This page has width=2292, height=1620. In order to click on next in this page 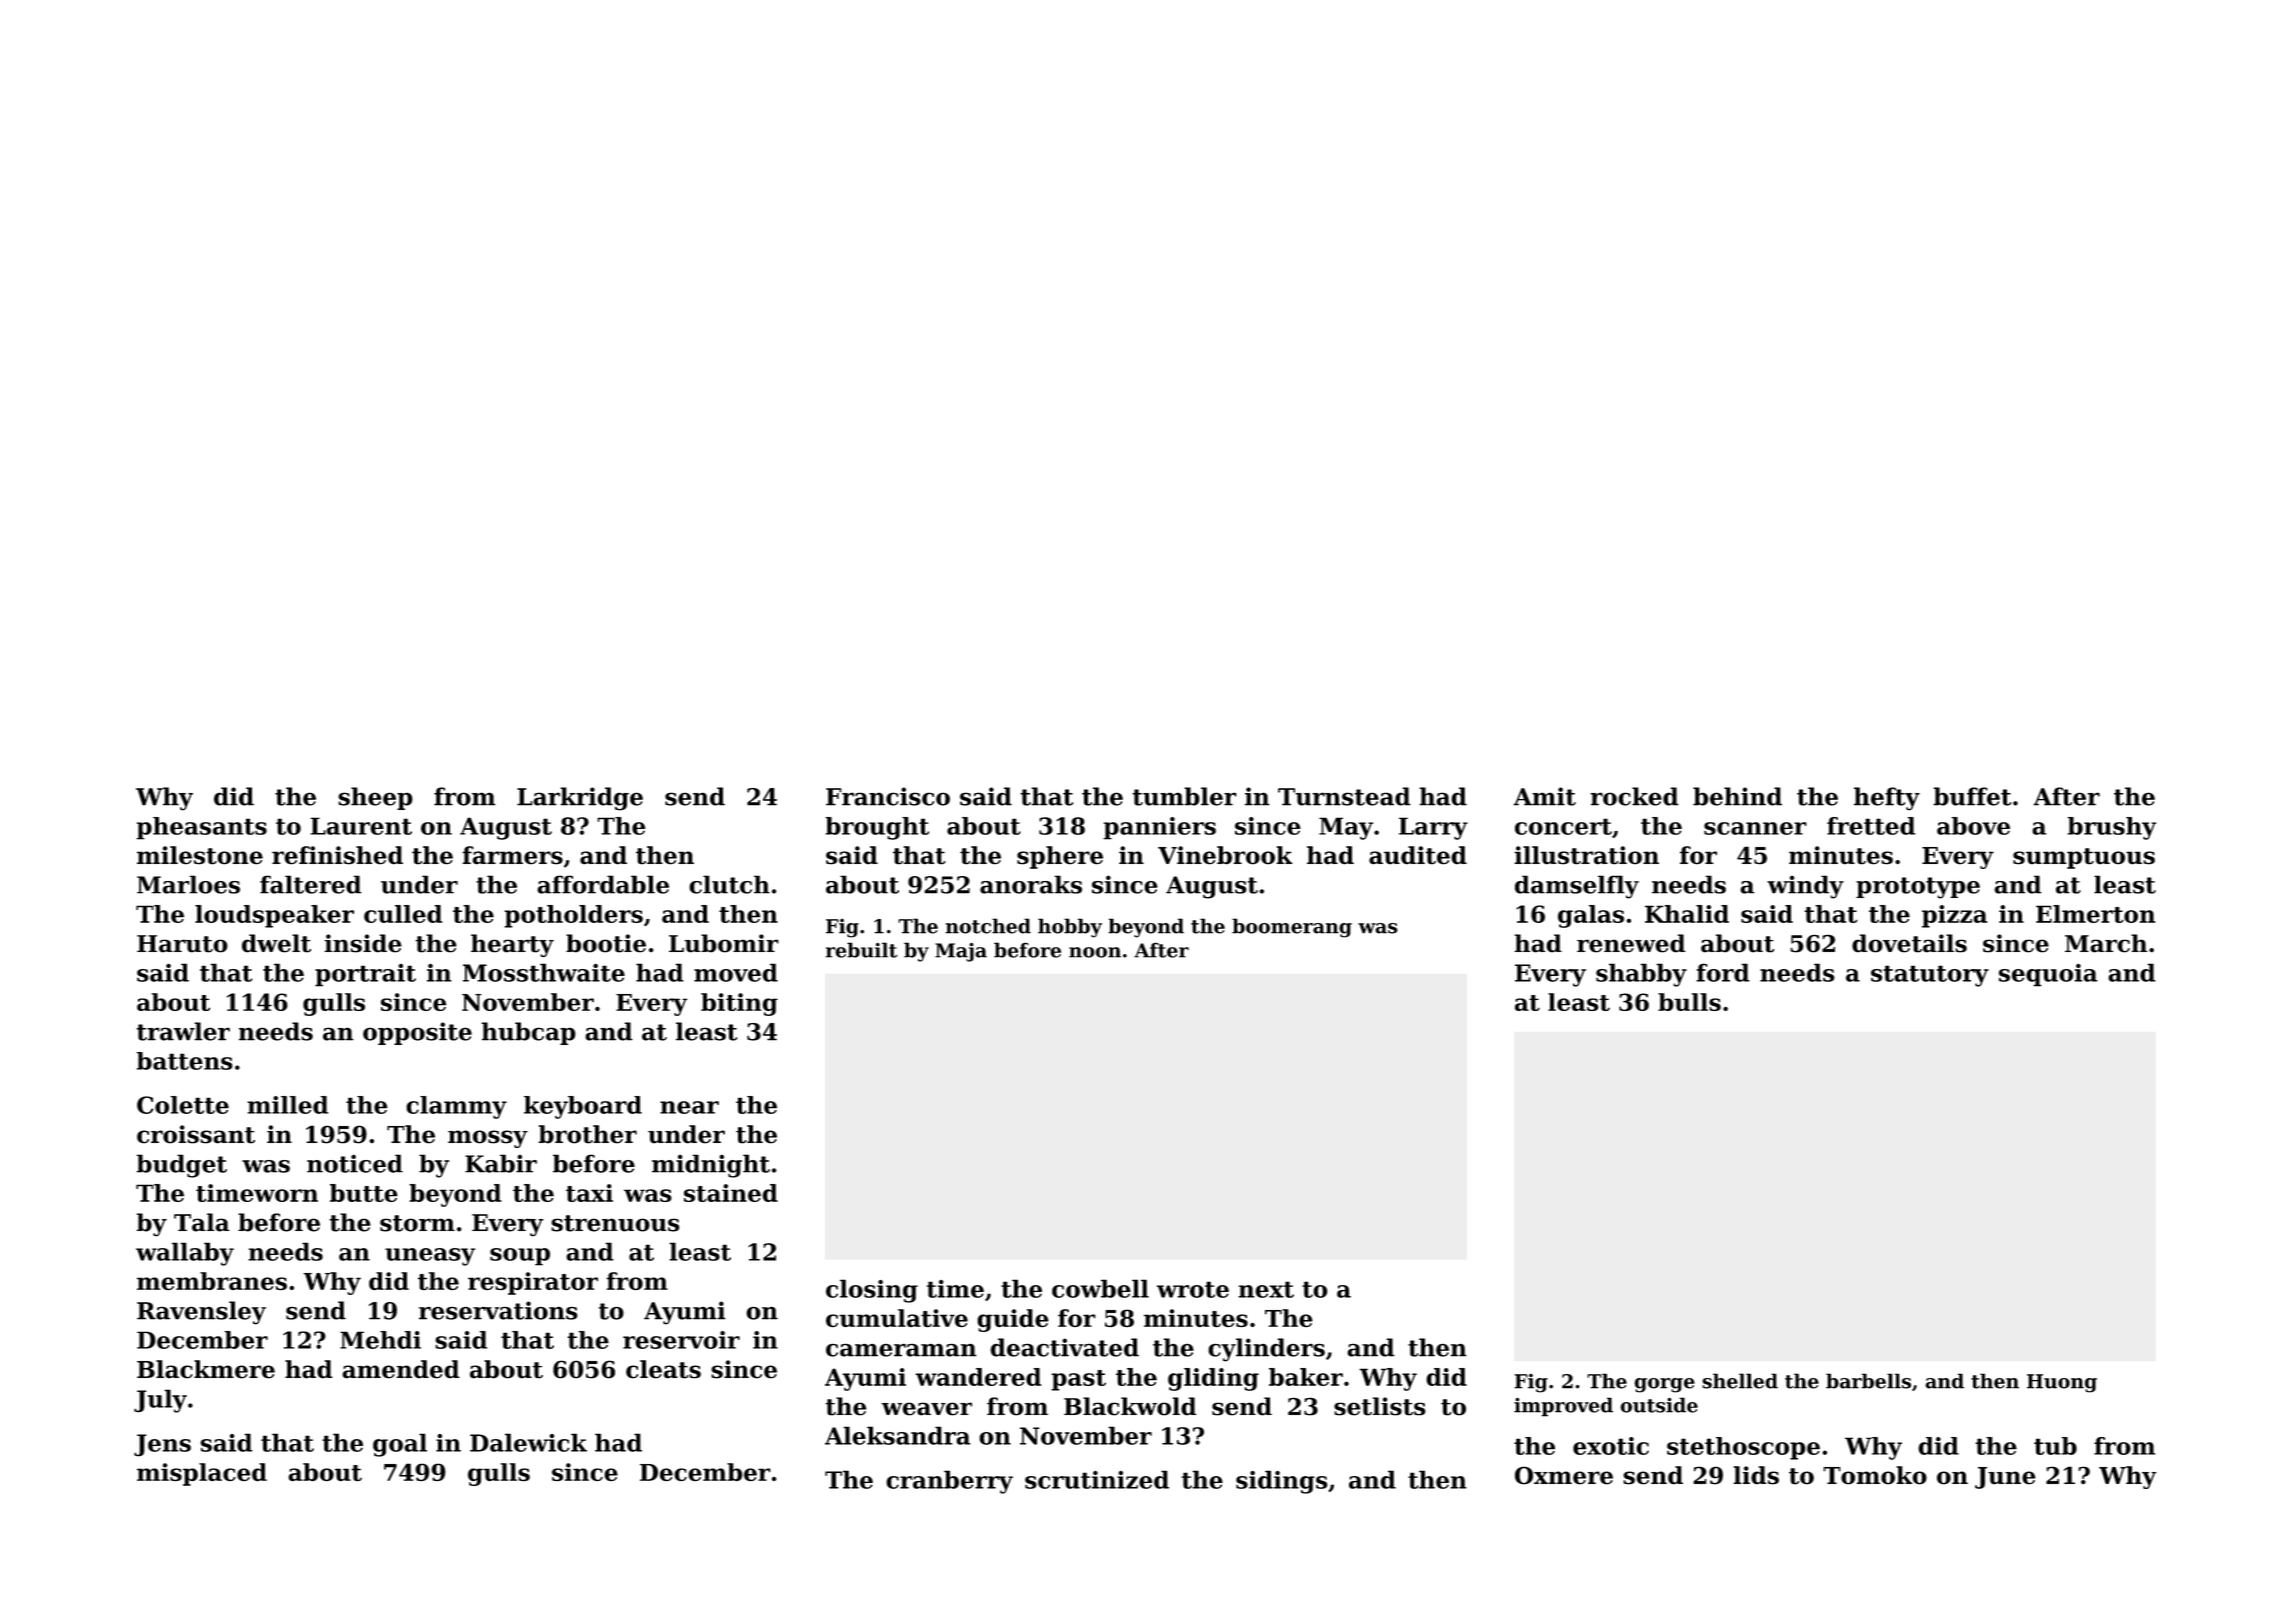, I will do `click(1266, 1289)`.
